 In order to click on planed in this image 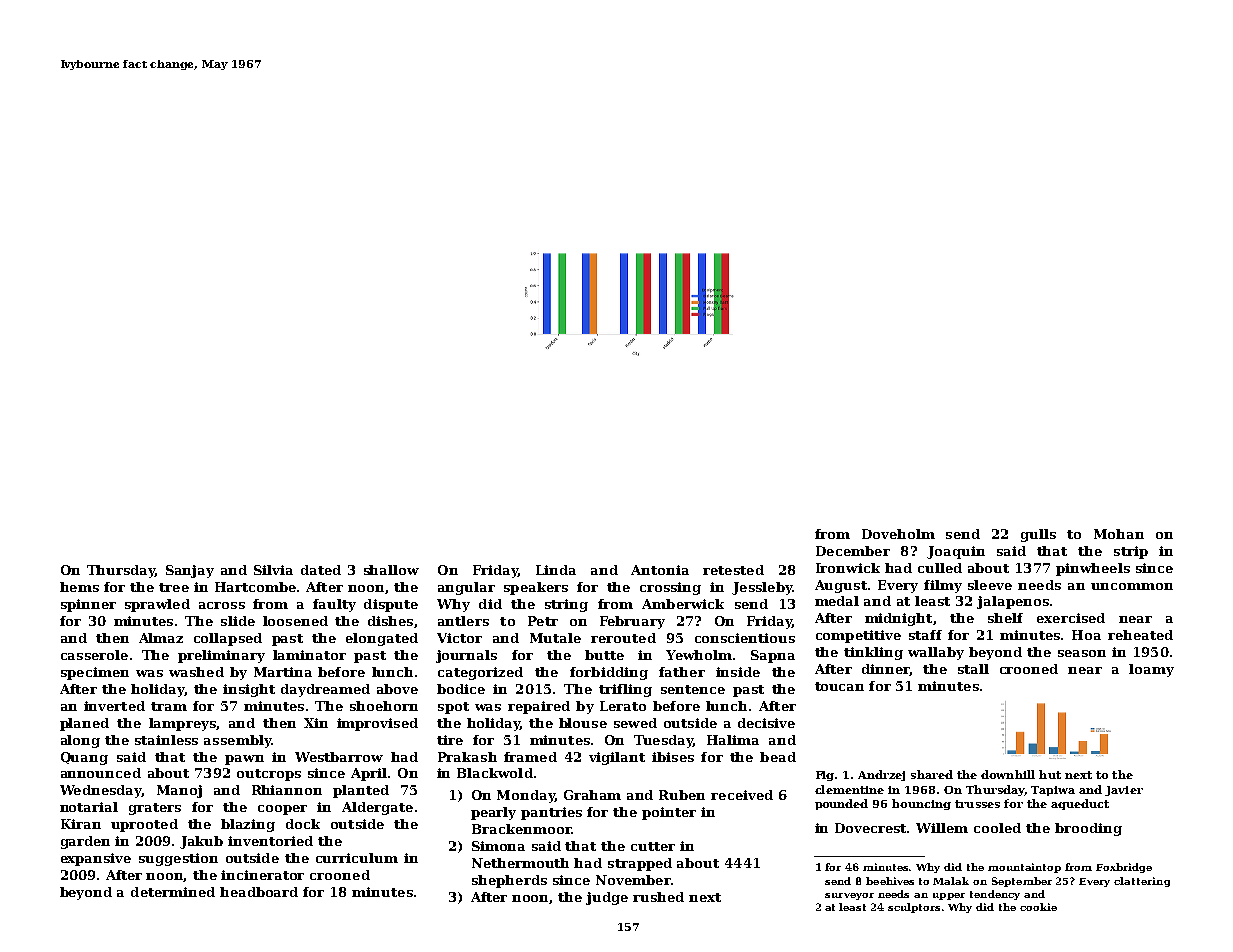, I will do `click(84, 724)`.
